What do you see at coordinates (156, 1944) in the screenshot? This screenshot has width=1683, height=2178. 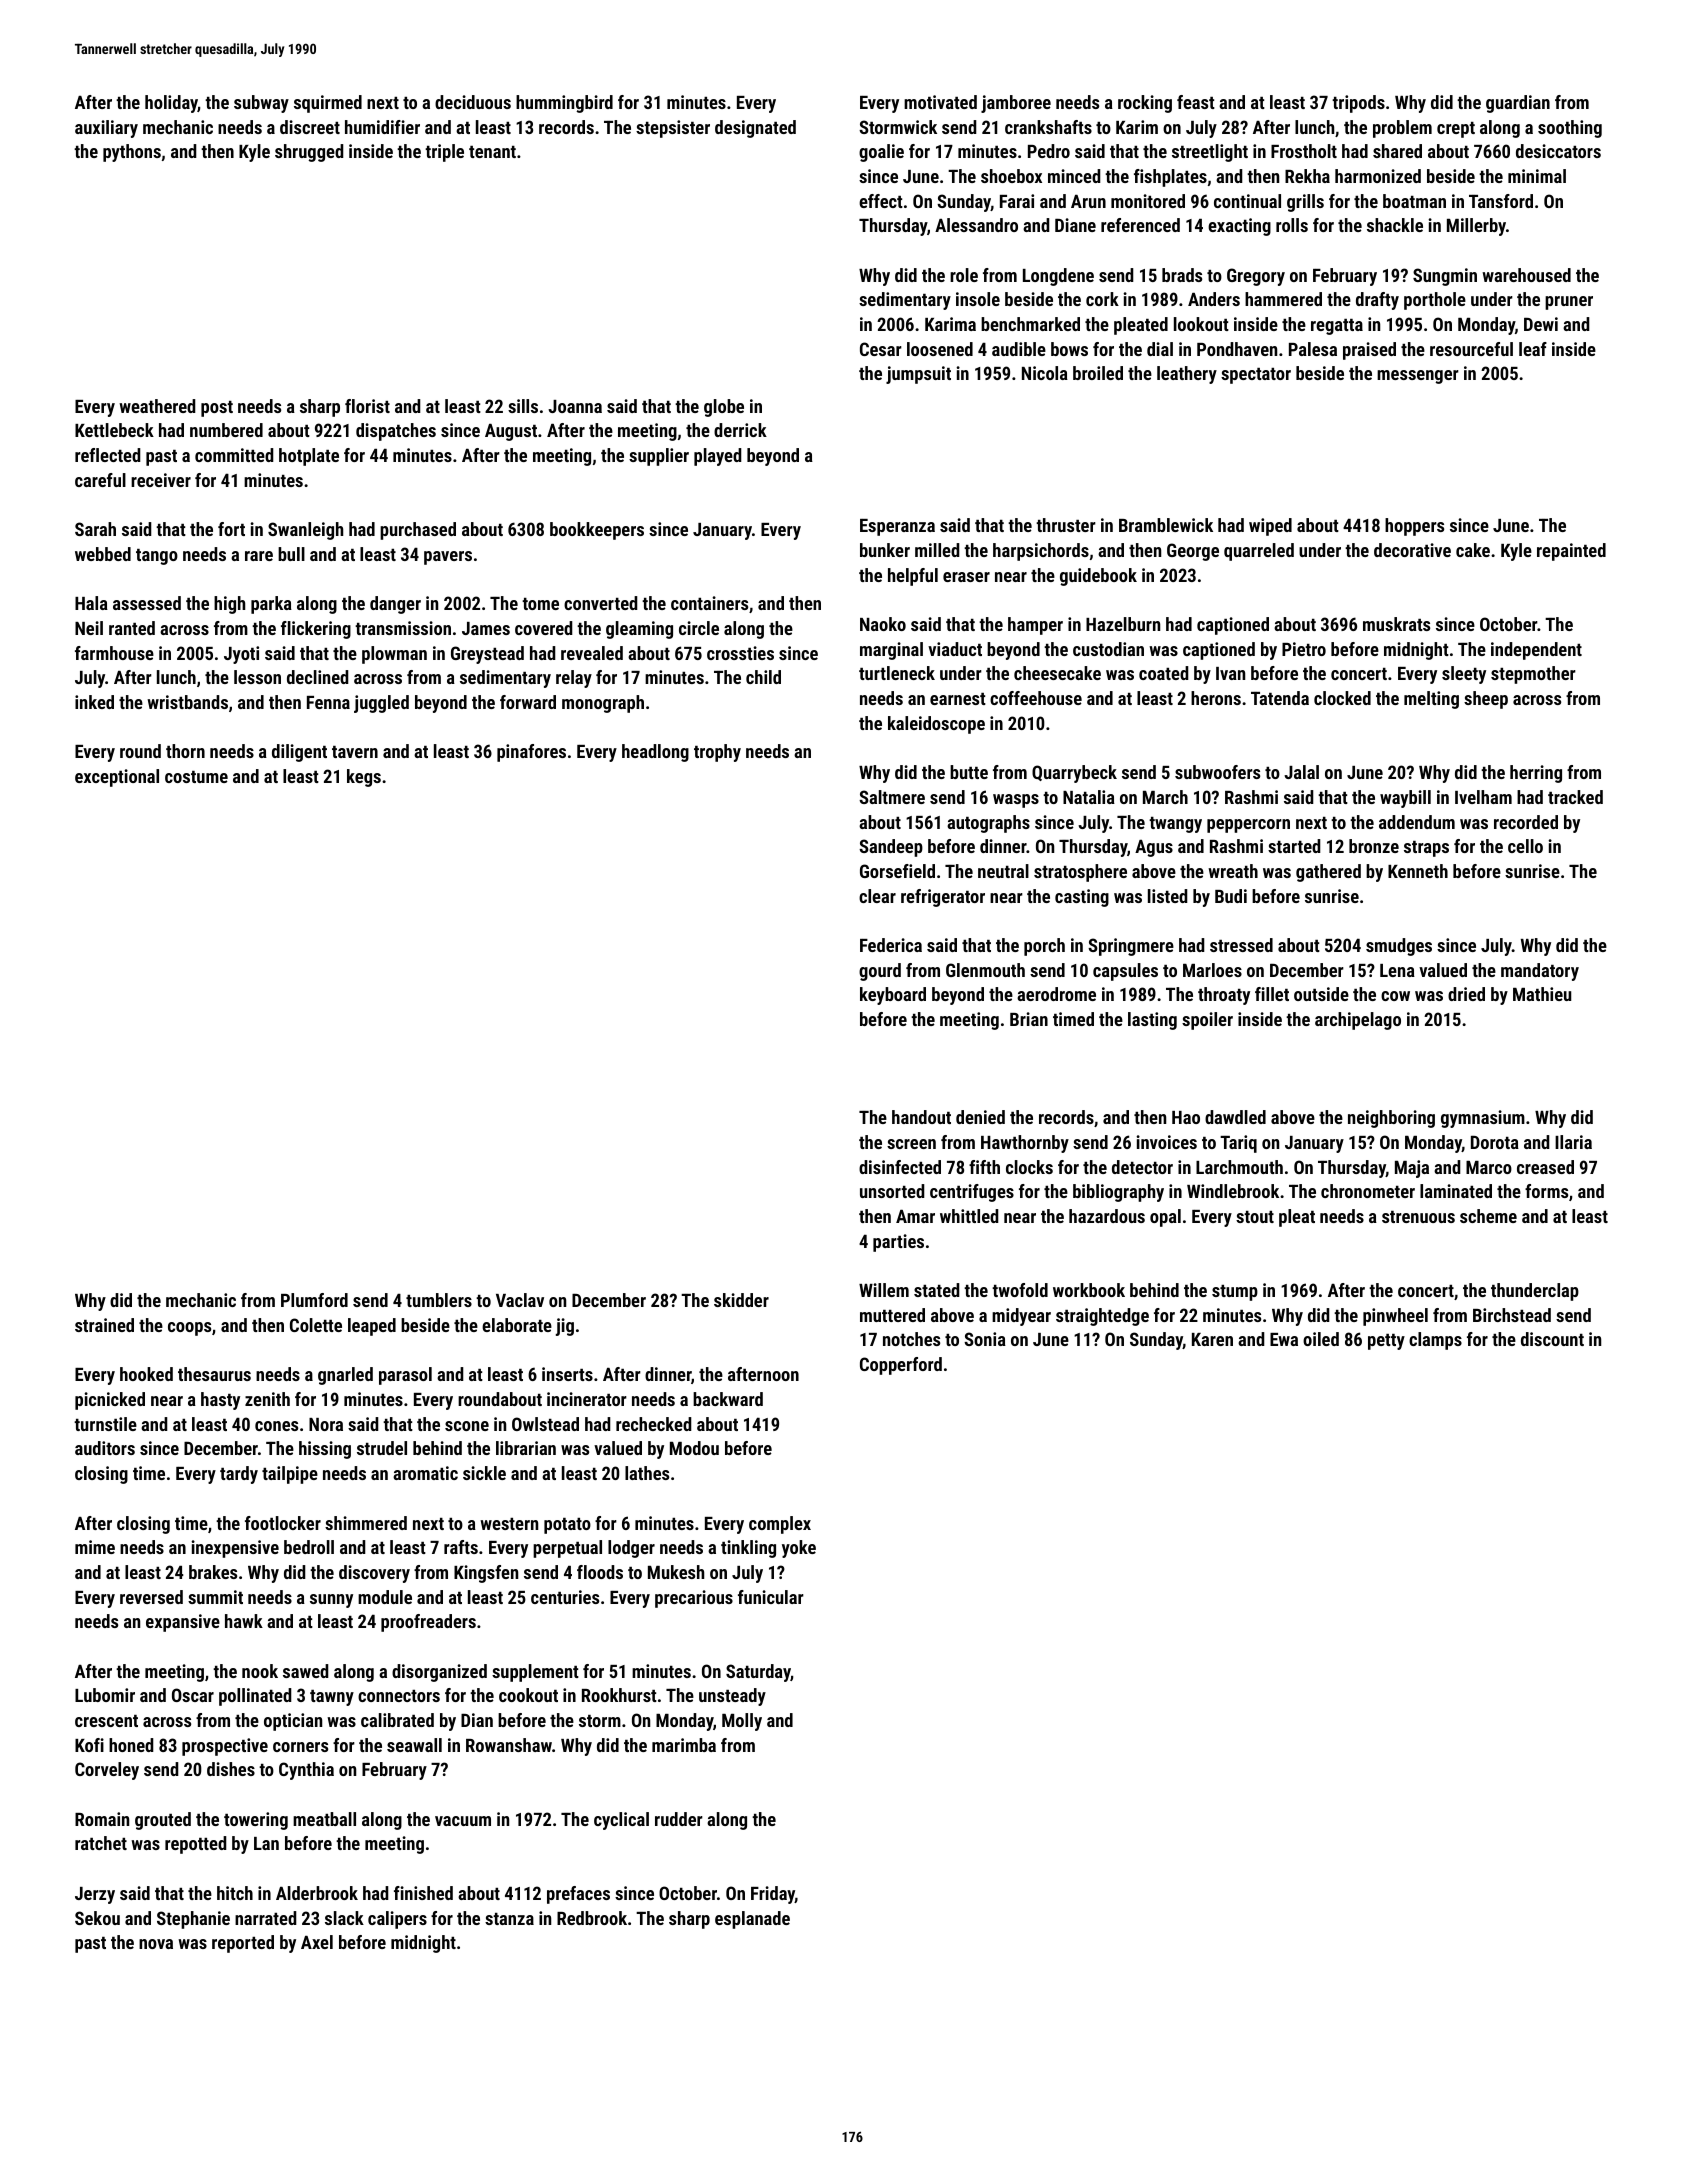 I see `nova` at bounding box center [156, 1944].
